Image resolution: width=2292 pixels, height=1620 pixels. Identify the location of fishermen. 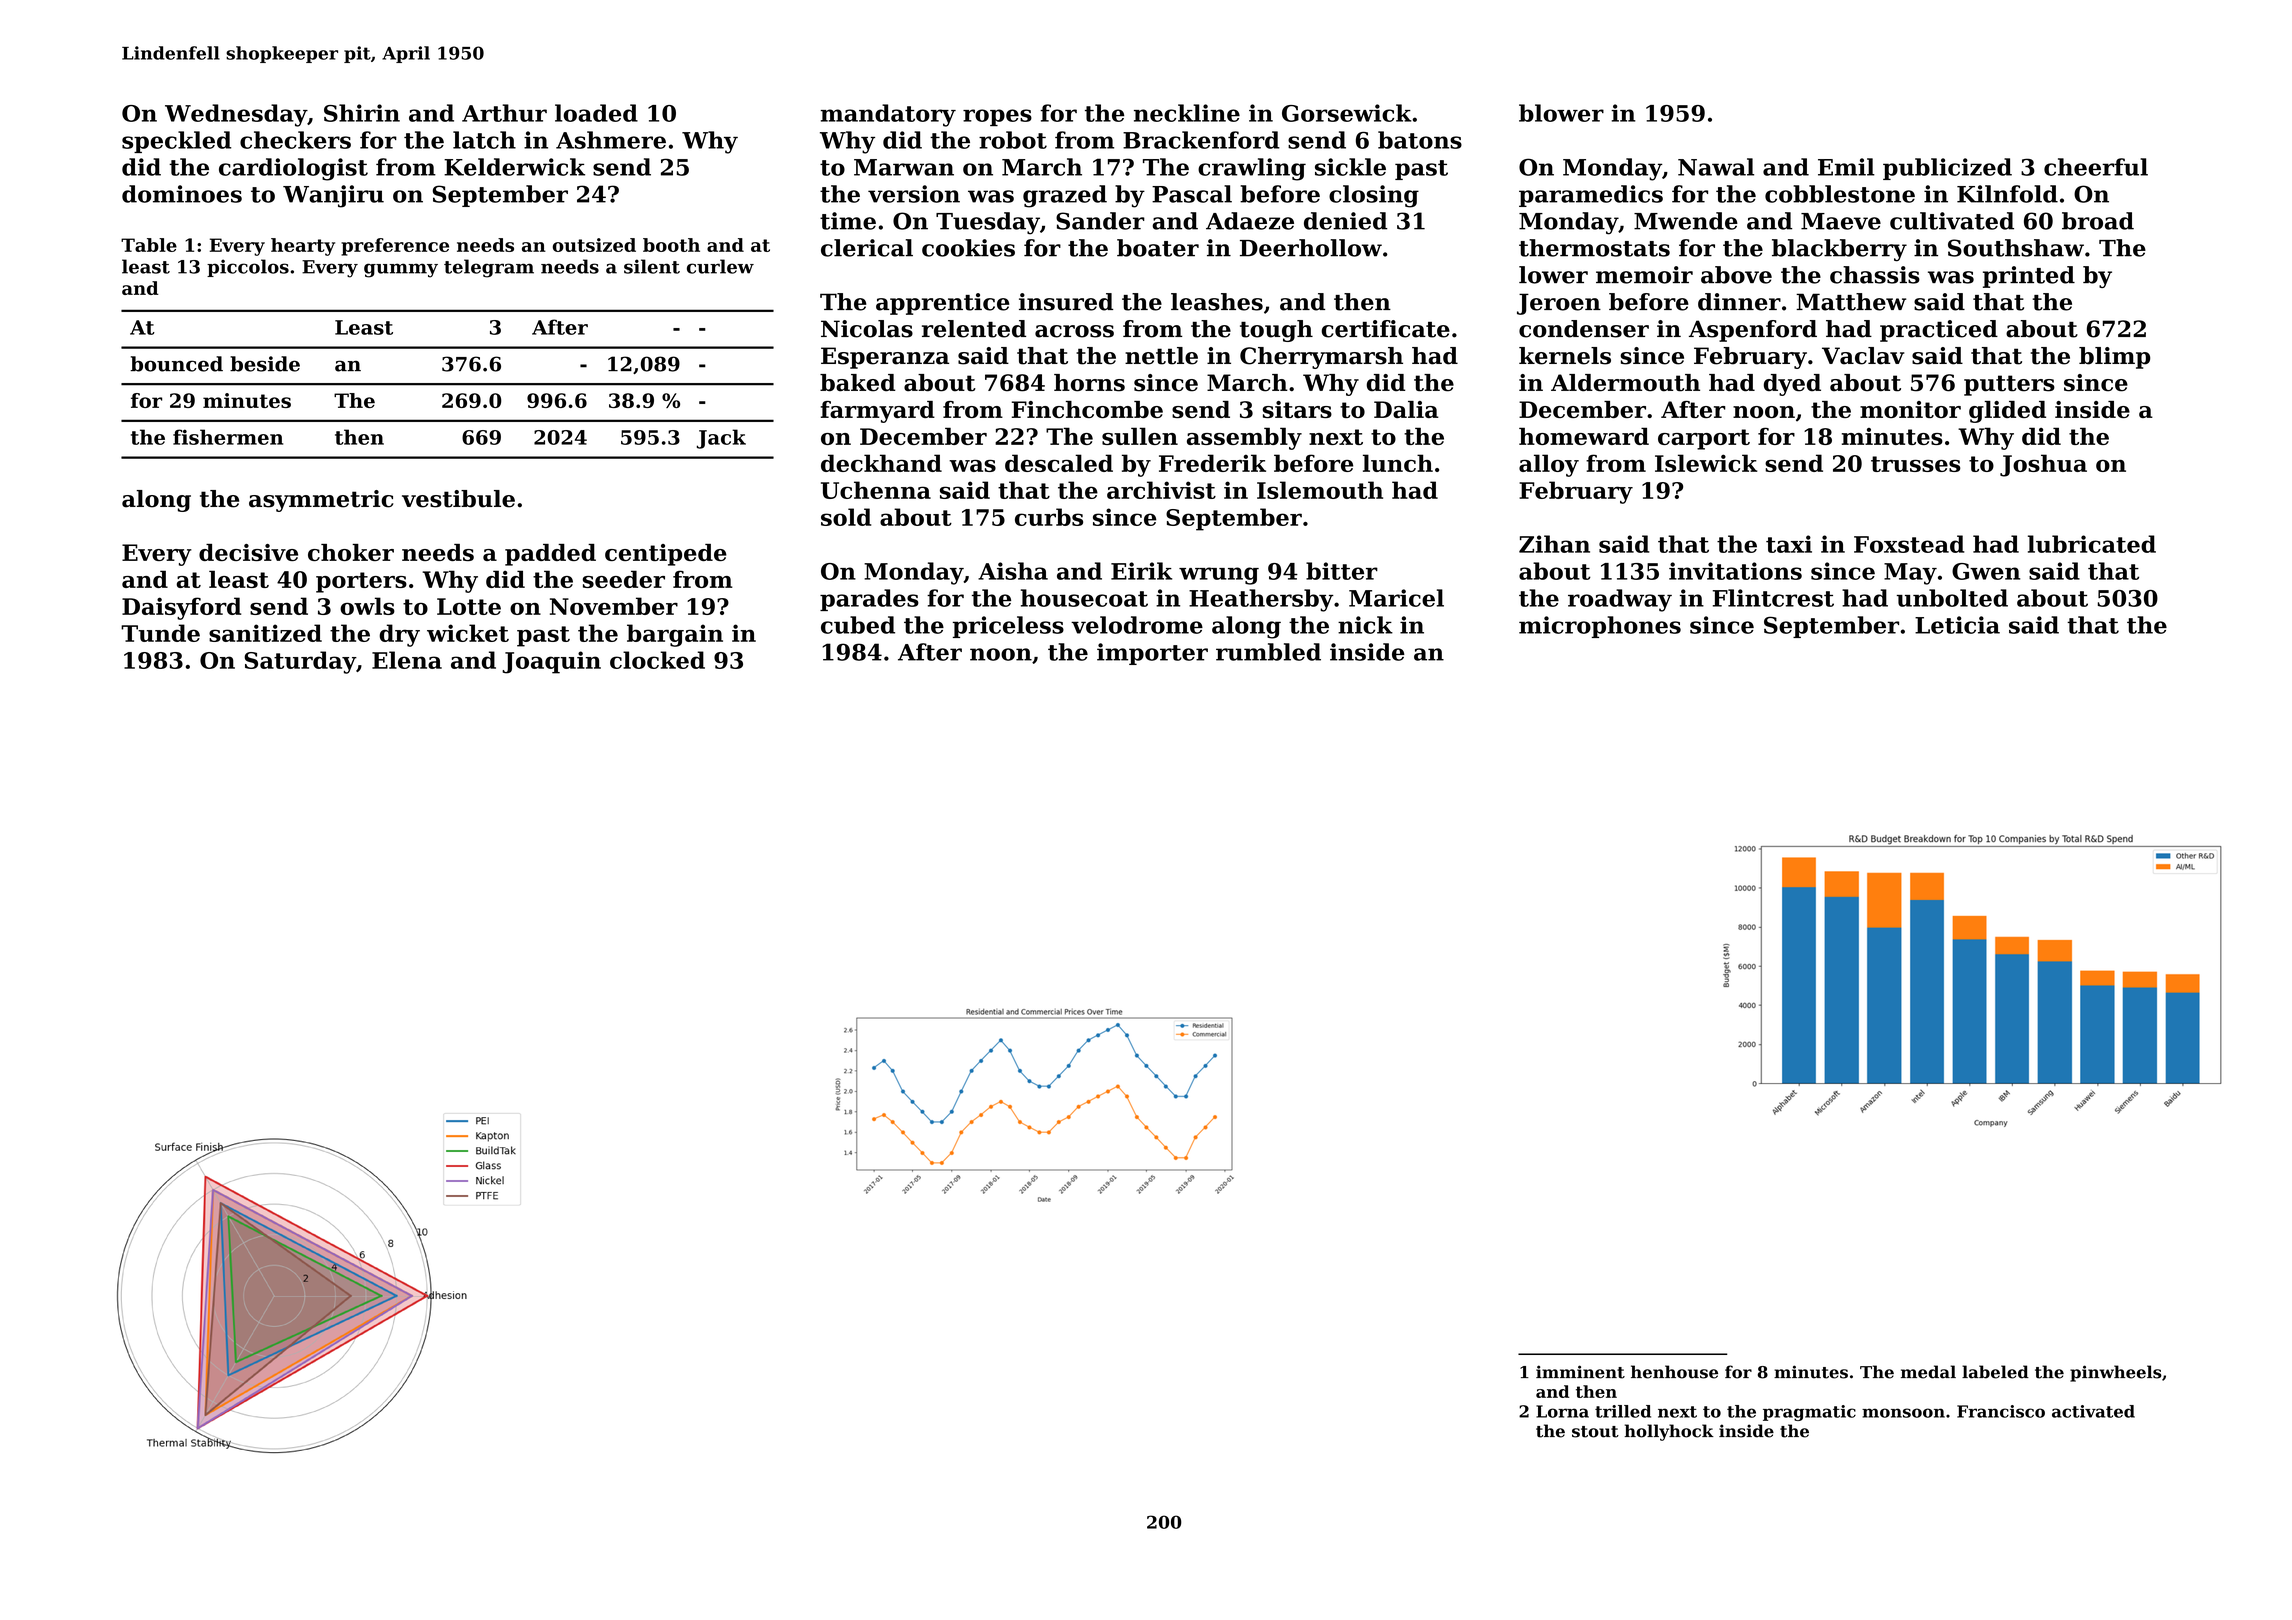
(228, 437).
